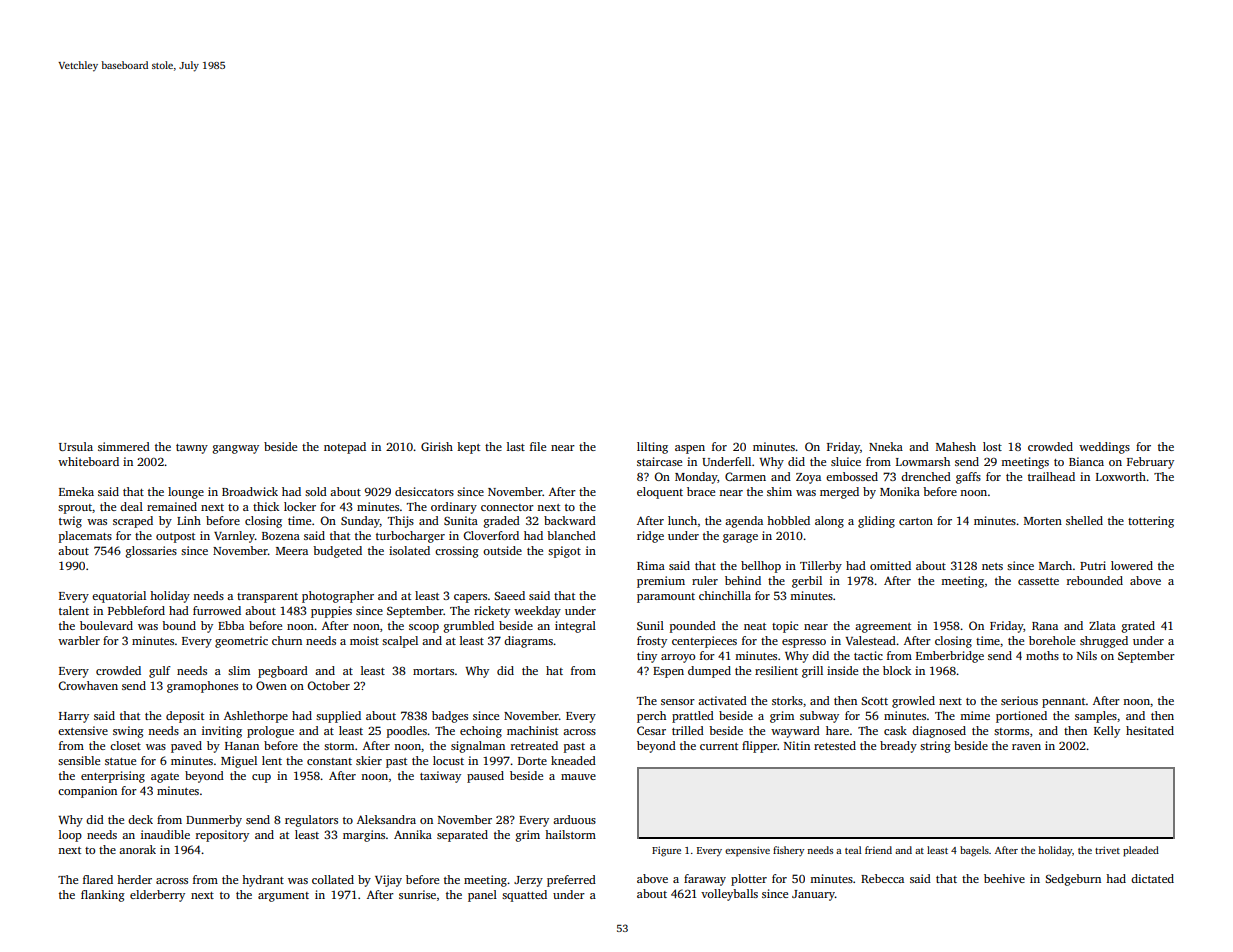 Image resolution: width=1233 pixels, height=952 pixels. What do you see at coordinates (192, 449) in the page?
I see `tawny` at bounding box center [192, 449].
